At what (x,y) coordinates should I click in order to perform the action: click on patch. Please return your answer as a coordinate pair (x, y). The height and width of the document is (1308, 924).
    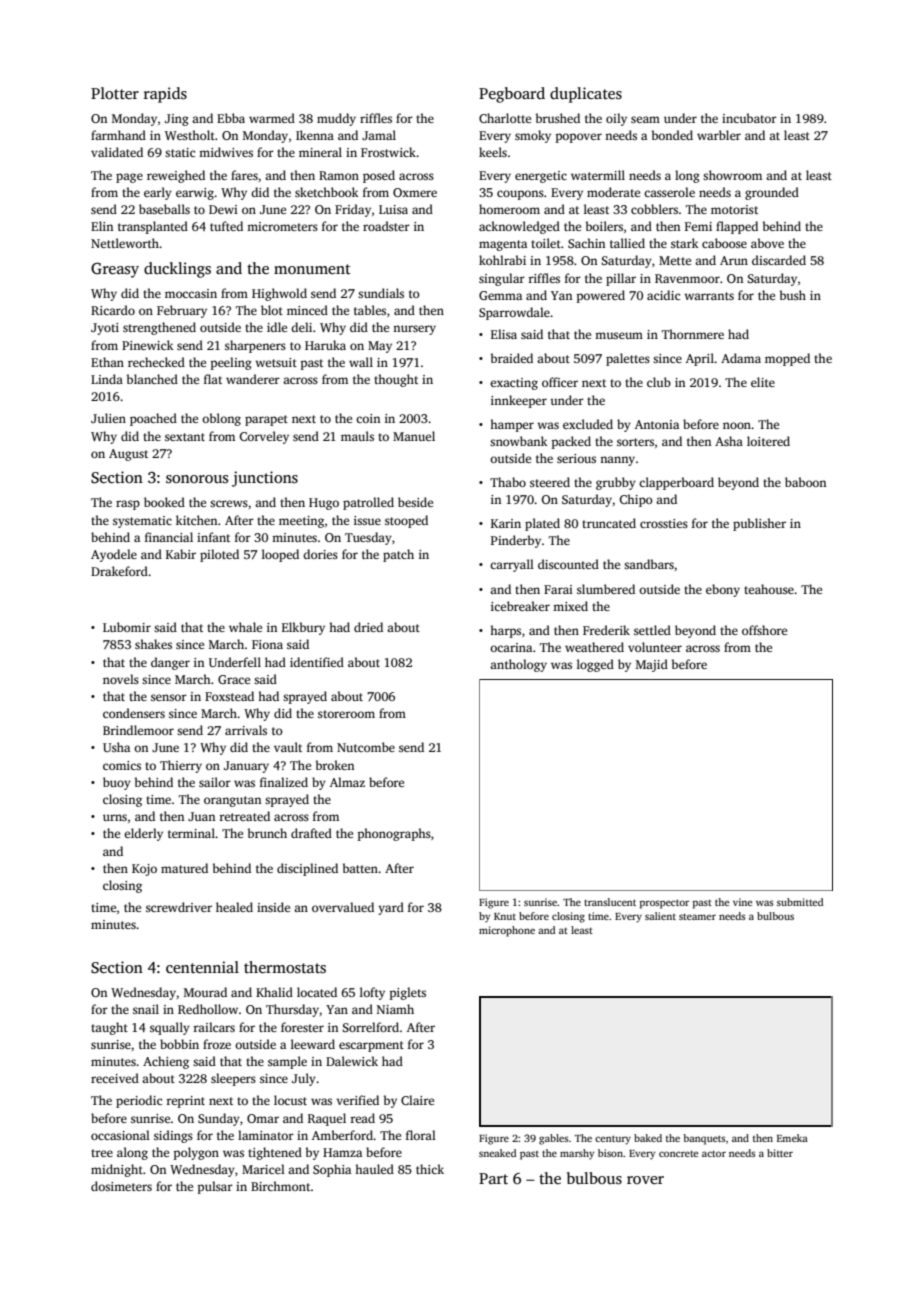
    Looking at the image, I should click on (398, 555).
